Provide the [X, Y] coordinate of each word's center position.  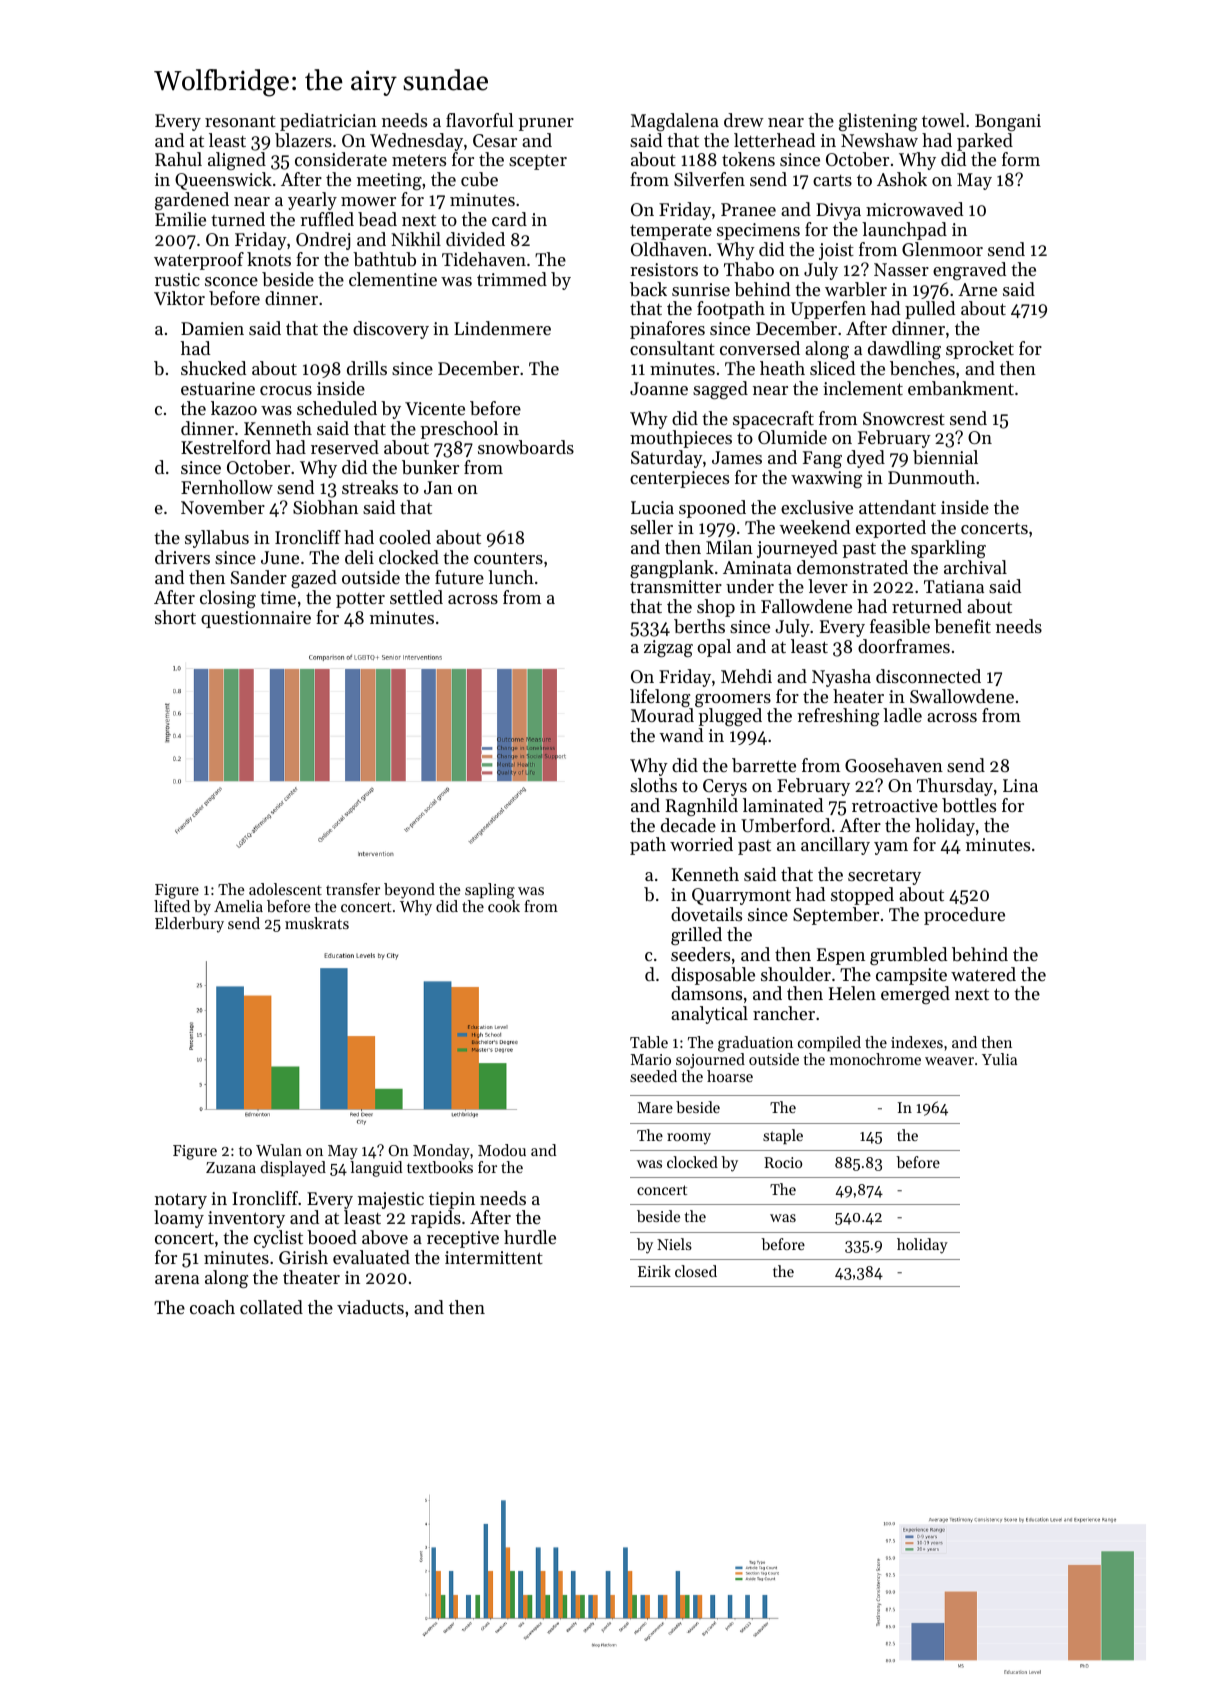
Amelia [238, 906]
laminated [783, 805]
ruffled [327, 219]
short [175, 617]
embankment [961, 388]
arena [177, 1279]
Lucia [652, 507]
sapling [490, 891]
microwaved [914, 209]
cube [479, 179]
